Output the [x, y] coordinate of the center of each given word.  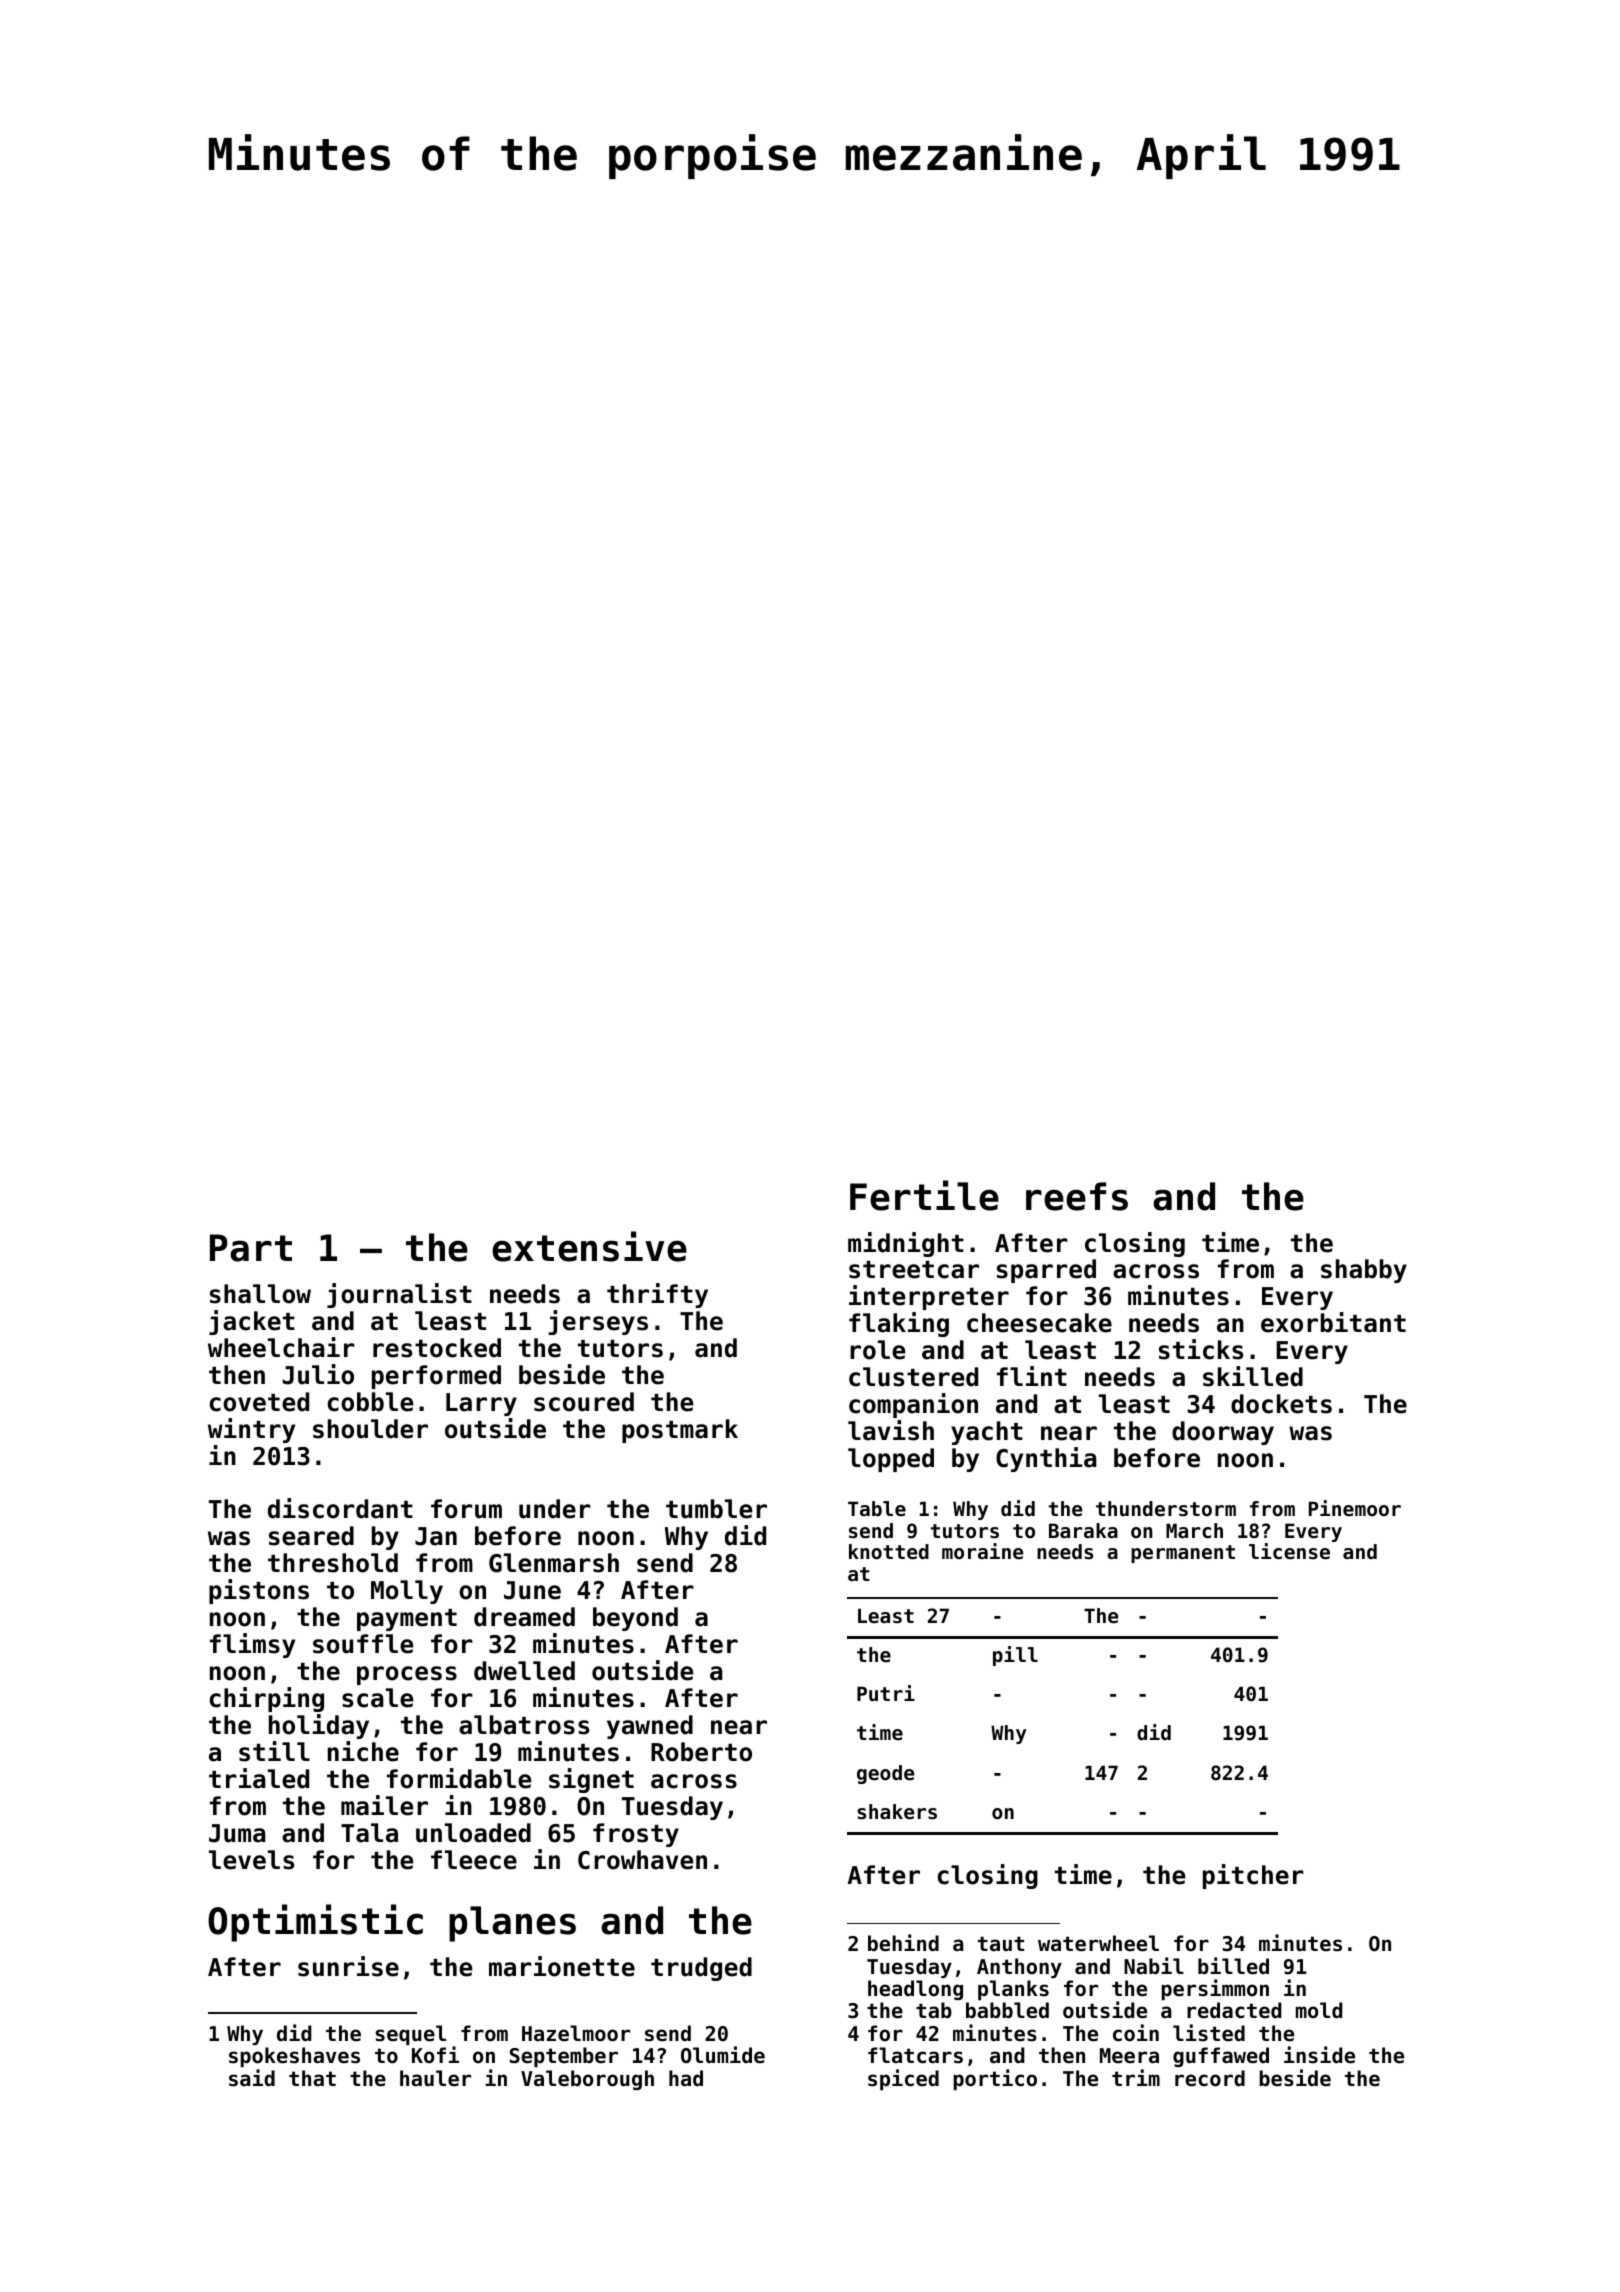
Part [251, 1248]
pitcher [1253, 1876]
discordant [340, 1508]
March [1194, 1531]
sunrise [348, 1966]
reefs [1077, 1196]
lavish [891, 1430]
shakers [897, 1812]
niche [363, 1751]
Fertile [924, 1195]
